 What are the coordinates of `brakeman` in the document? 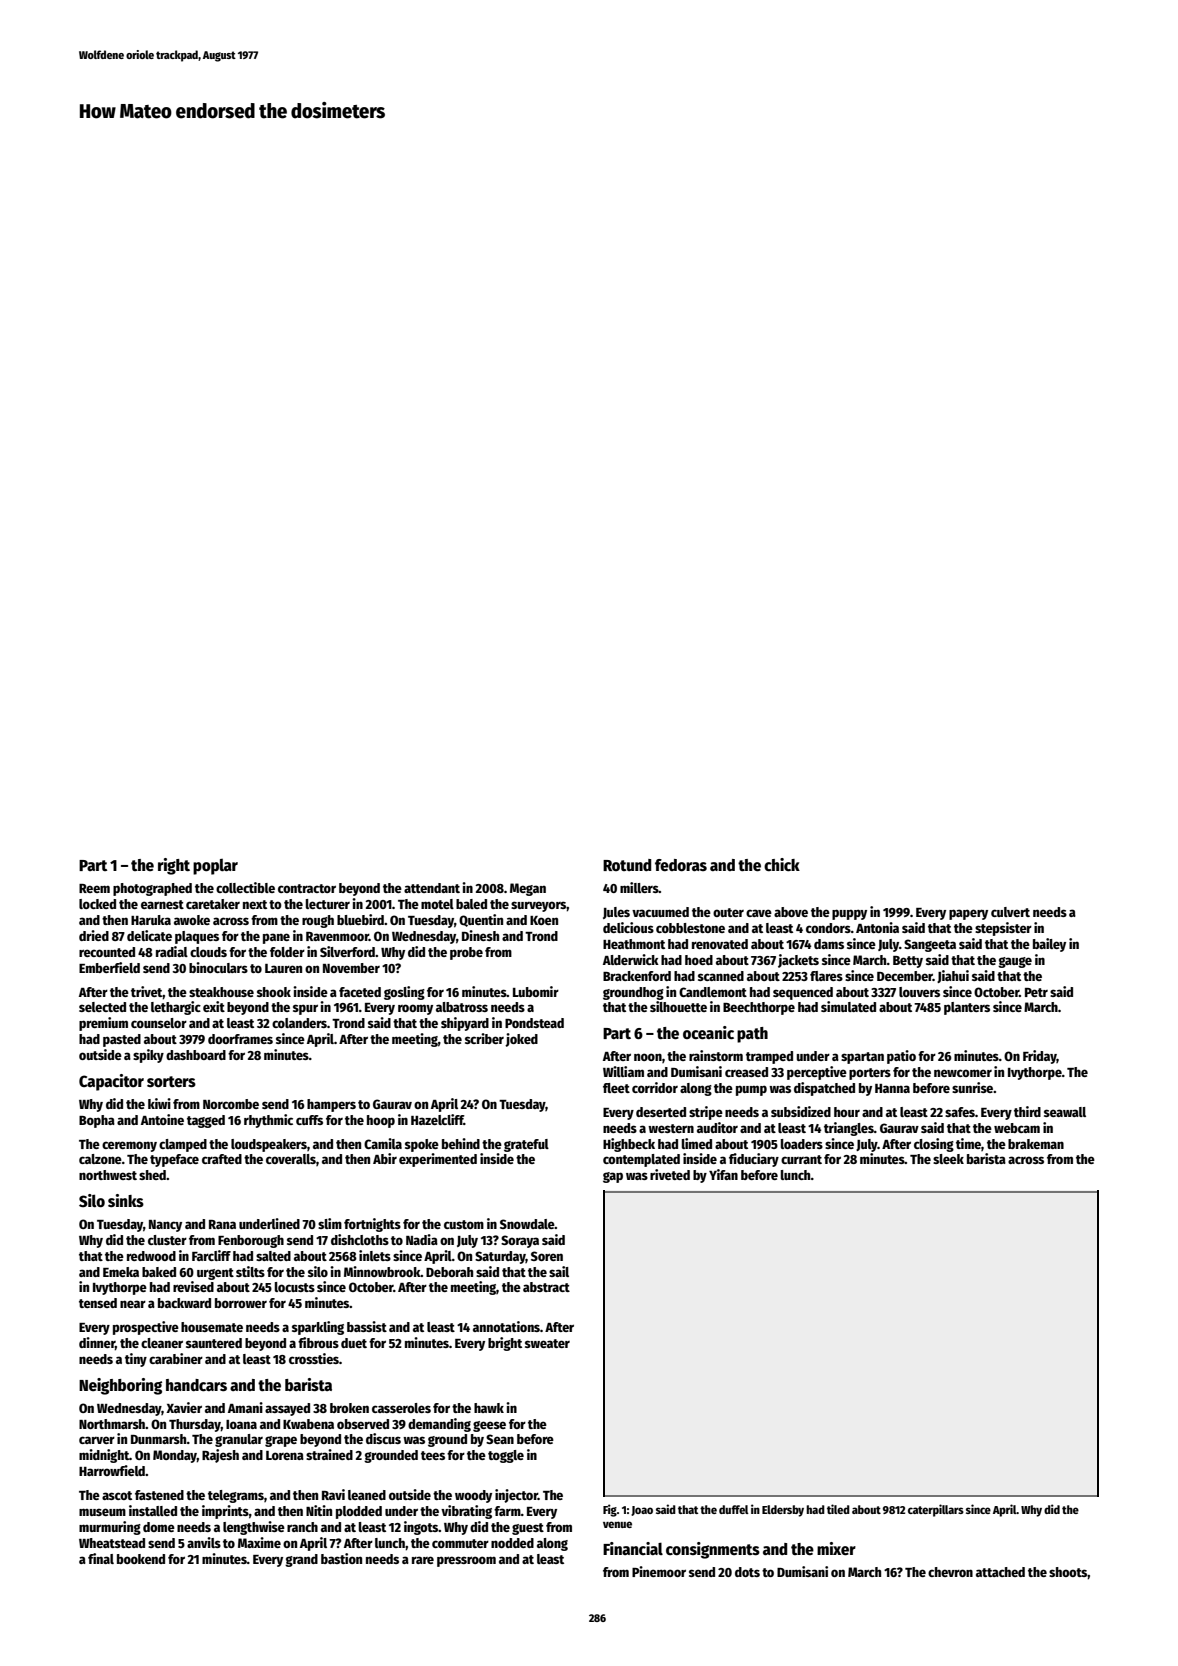 It's located at (1036, 1144).
